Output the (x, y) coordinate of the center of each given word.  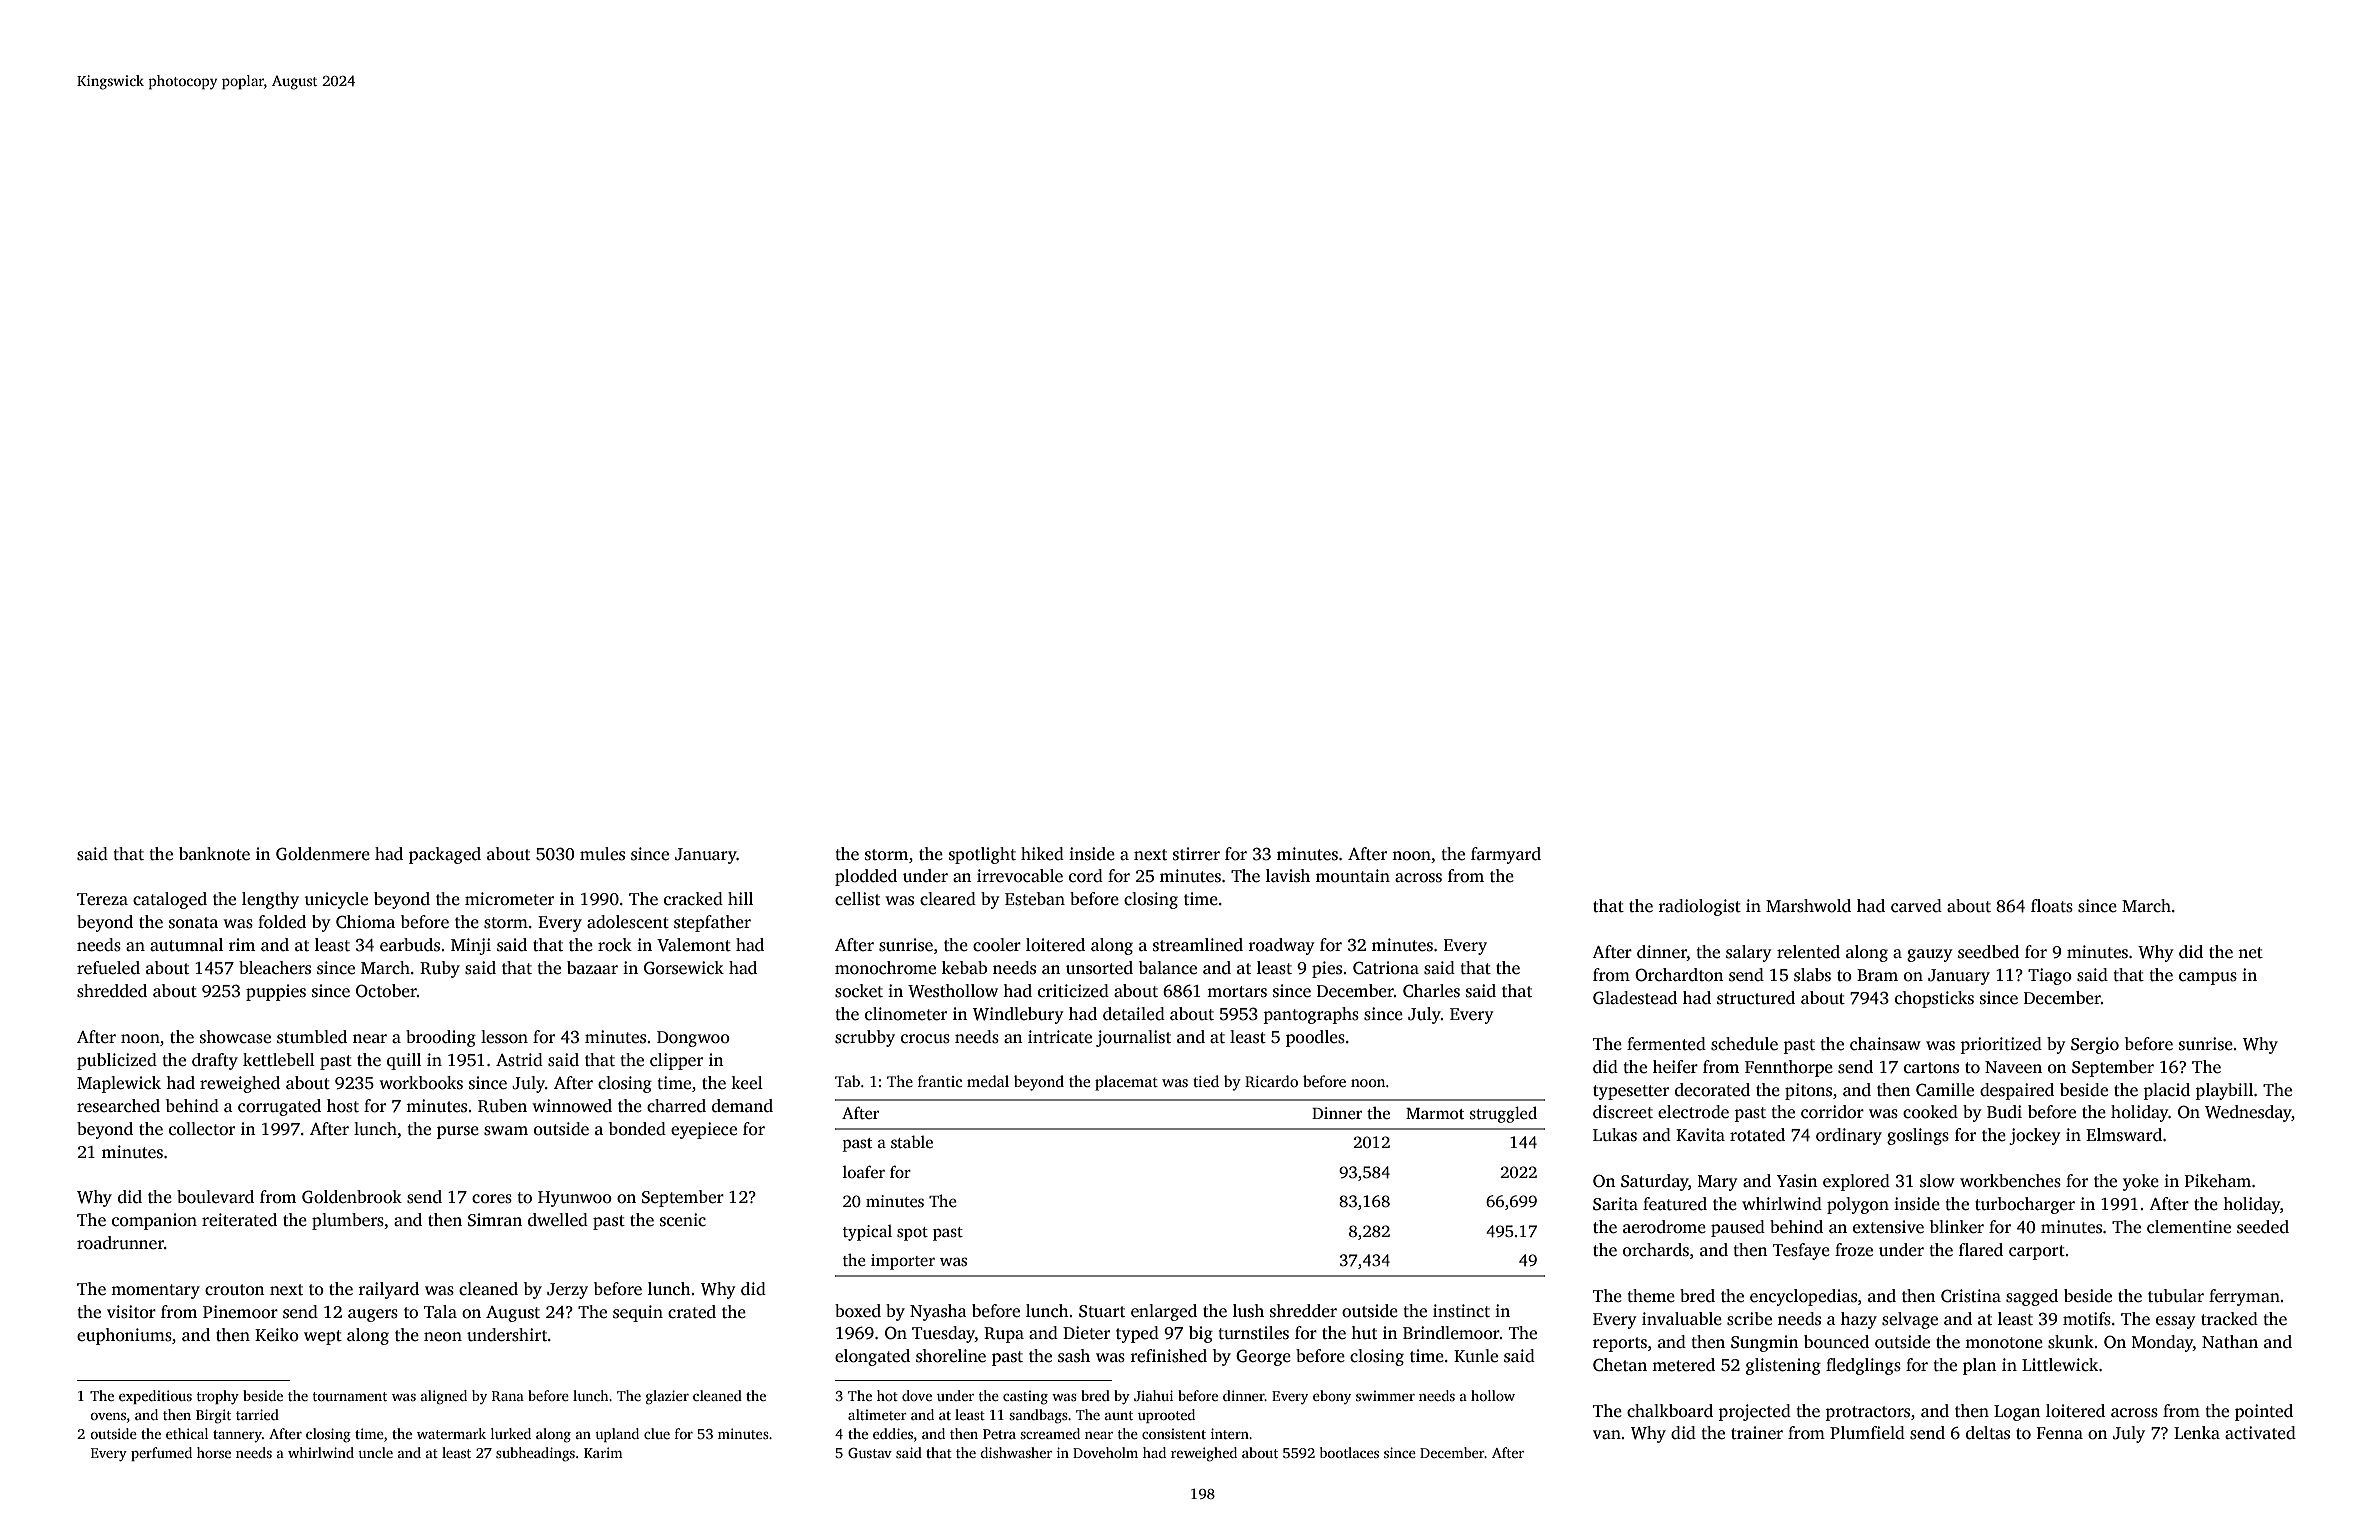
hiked (1042, 854)
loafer (864, 1172)
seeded (2263, 1227)
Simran (495, 1220)
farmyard (1506, 855)
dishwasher (1016, 1452)
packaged (445, 855)
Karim (603, 1452)
